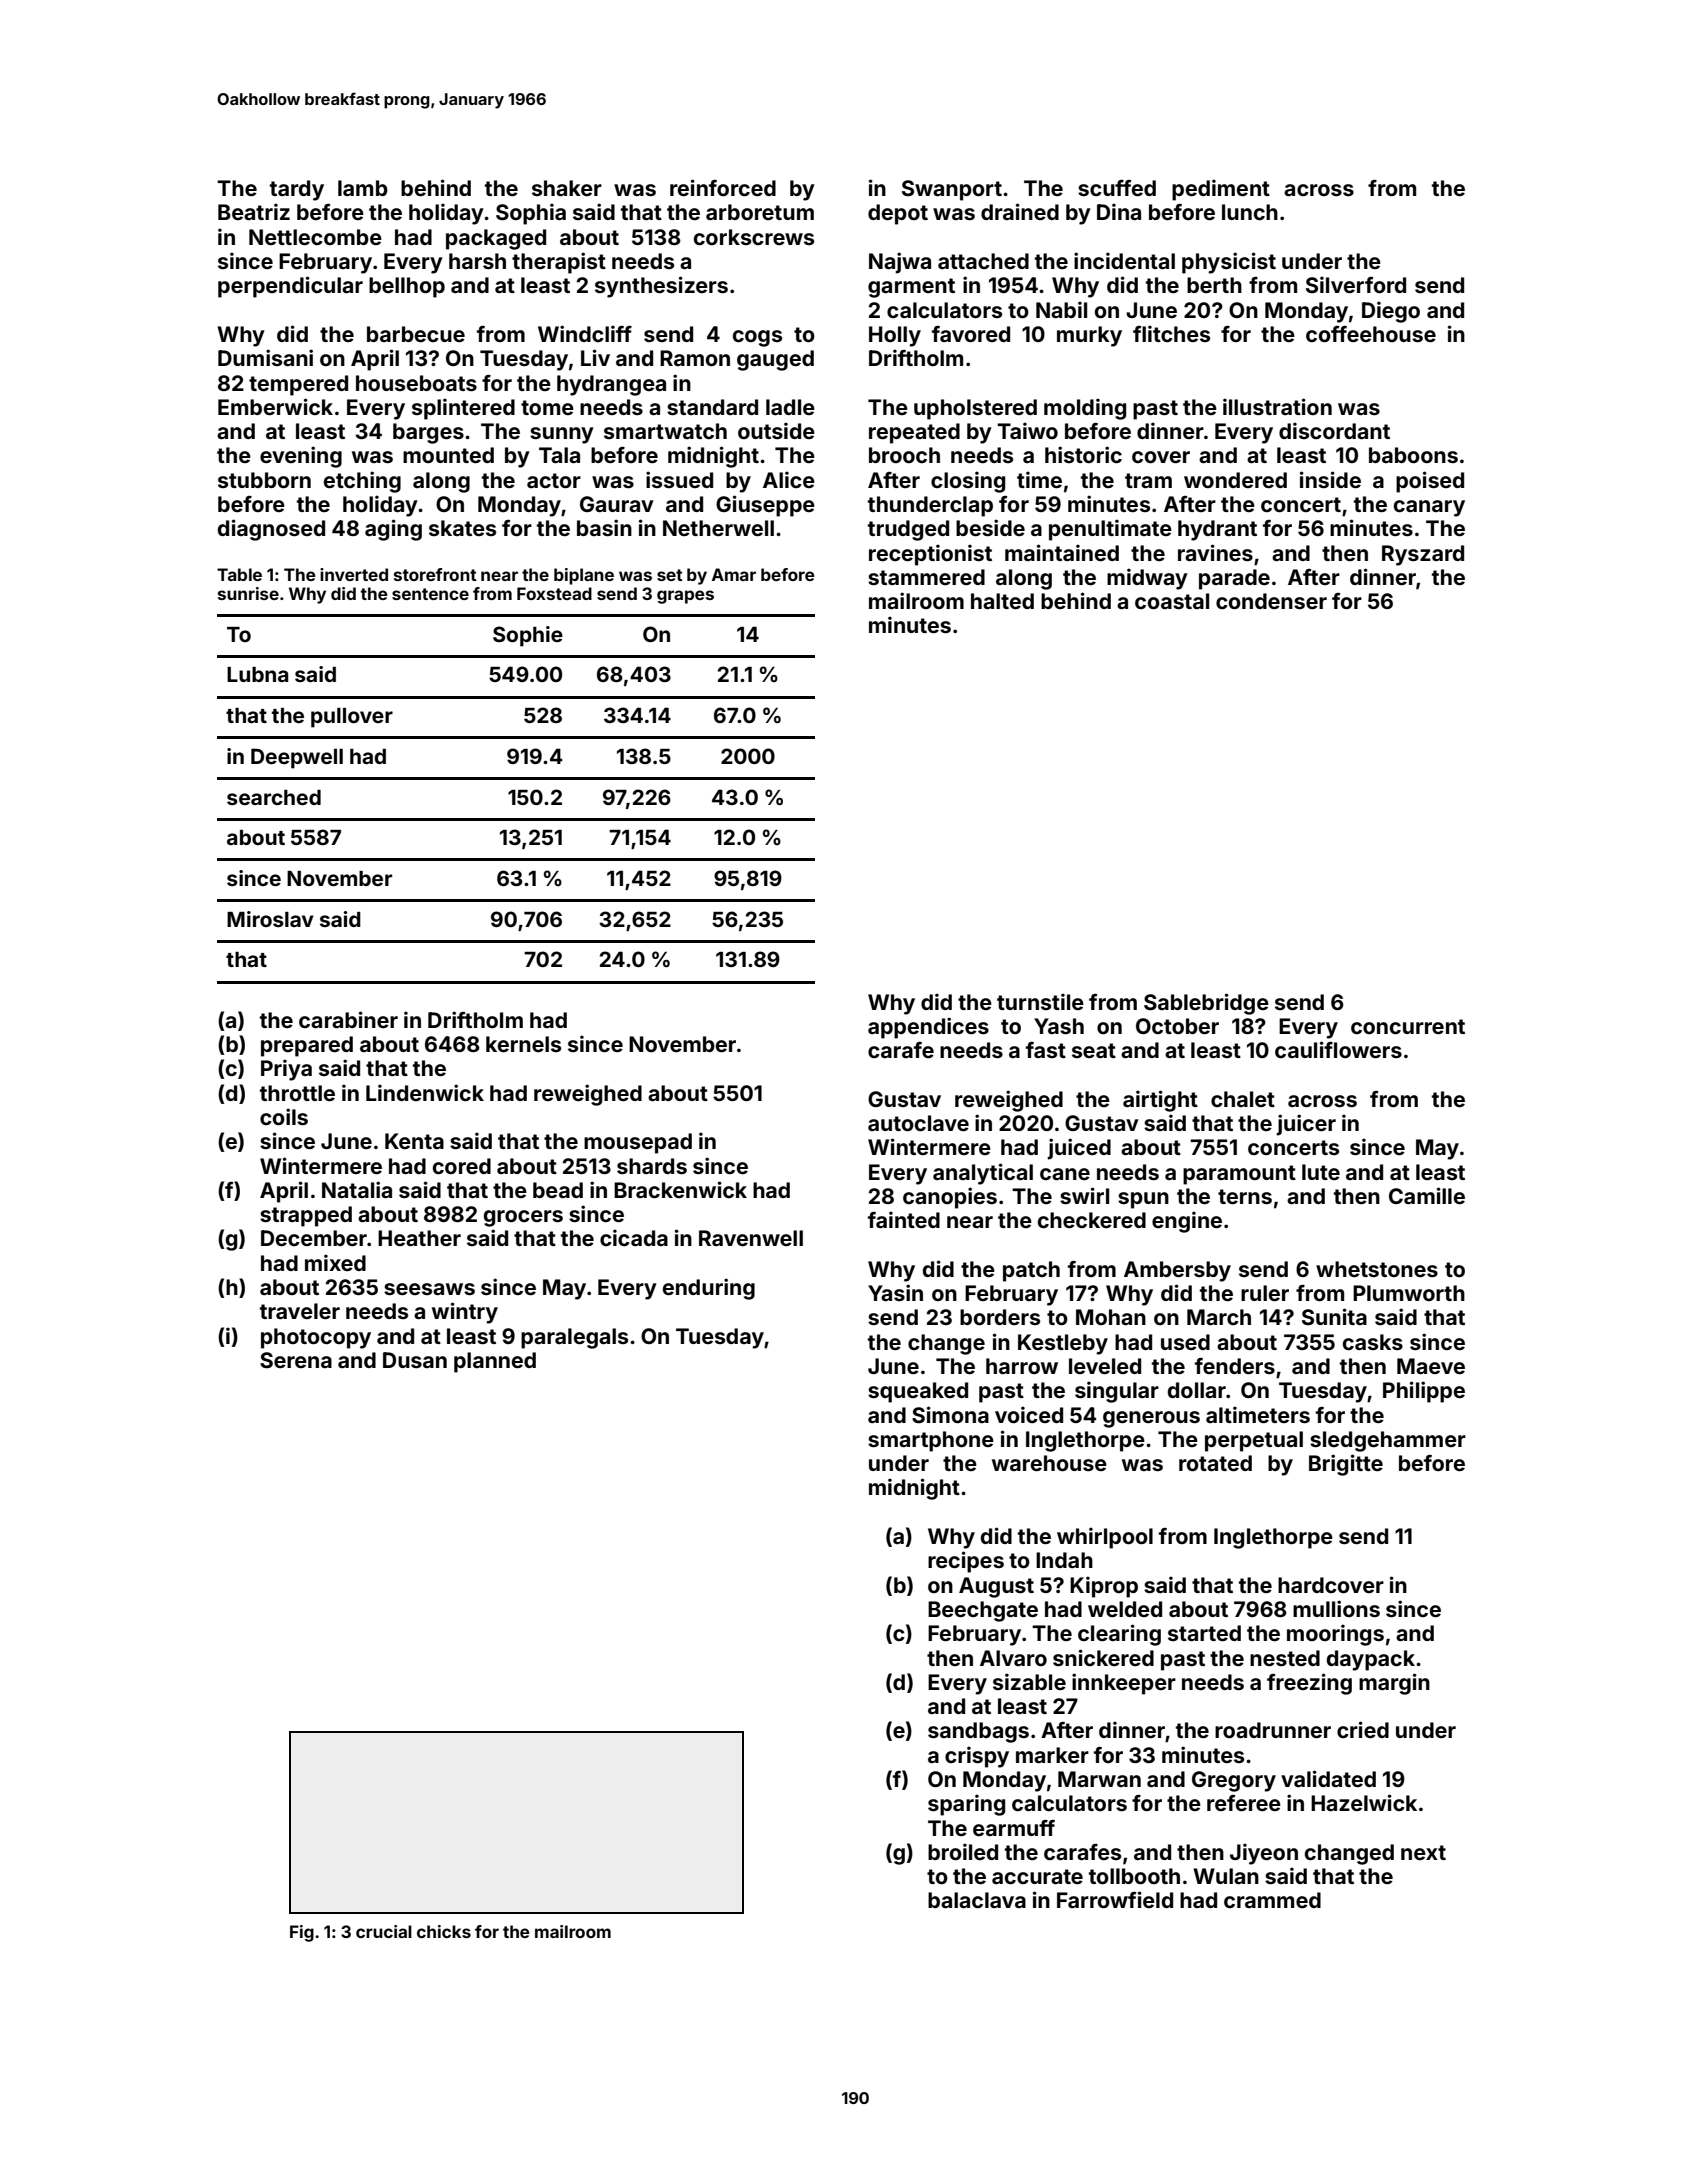 The height and width of the document is (2178, 1683). Describe the element at coordinates (963, 1851) in the document. I see `broiled` at that location.
